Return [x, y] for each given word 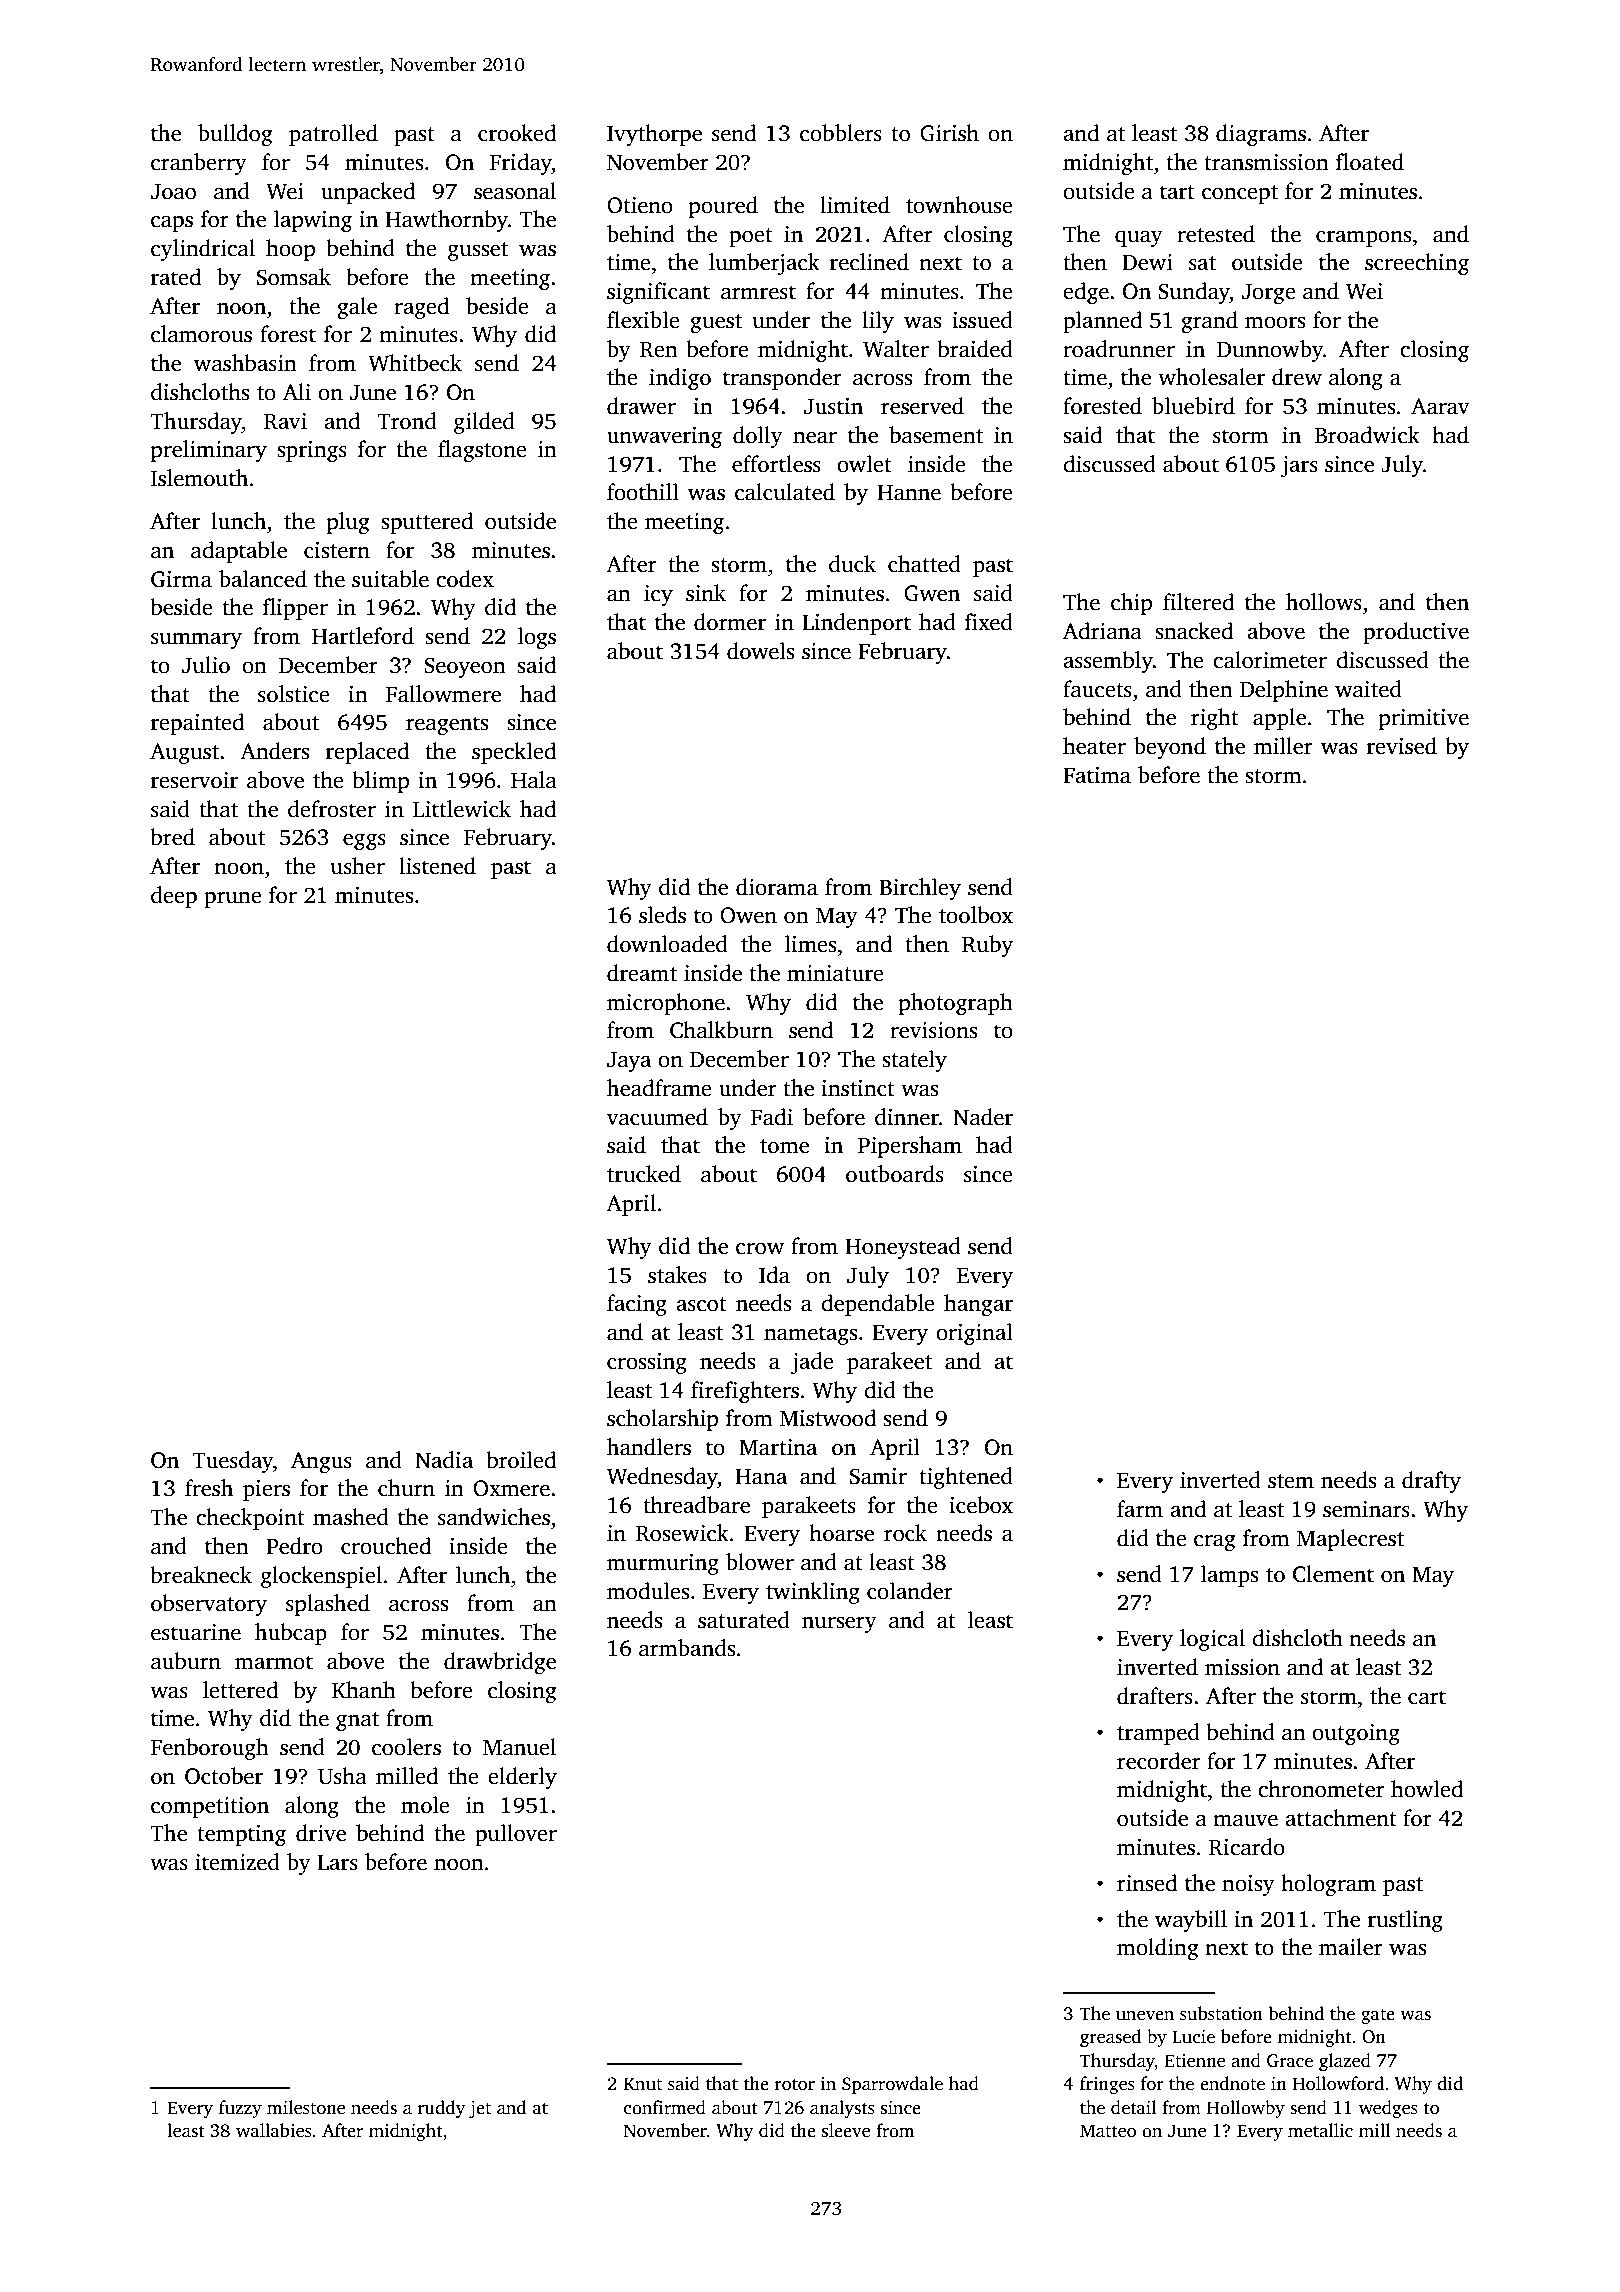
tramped [1158, 1734]
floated [1370, 162]
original [974, 1334]
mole [425, 1805]
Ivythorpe [654, 135]
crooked [517, 133]
